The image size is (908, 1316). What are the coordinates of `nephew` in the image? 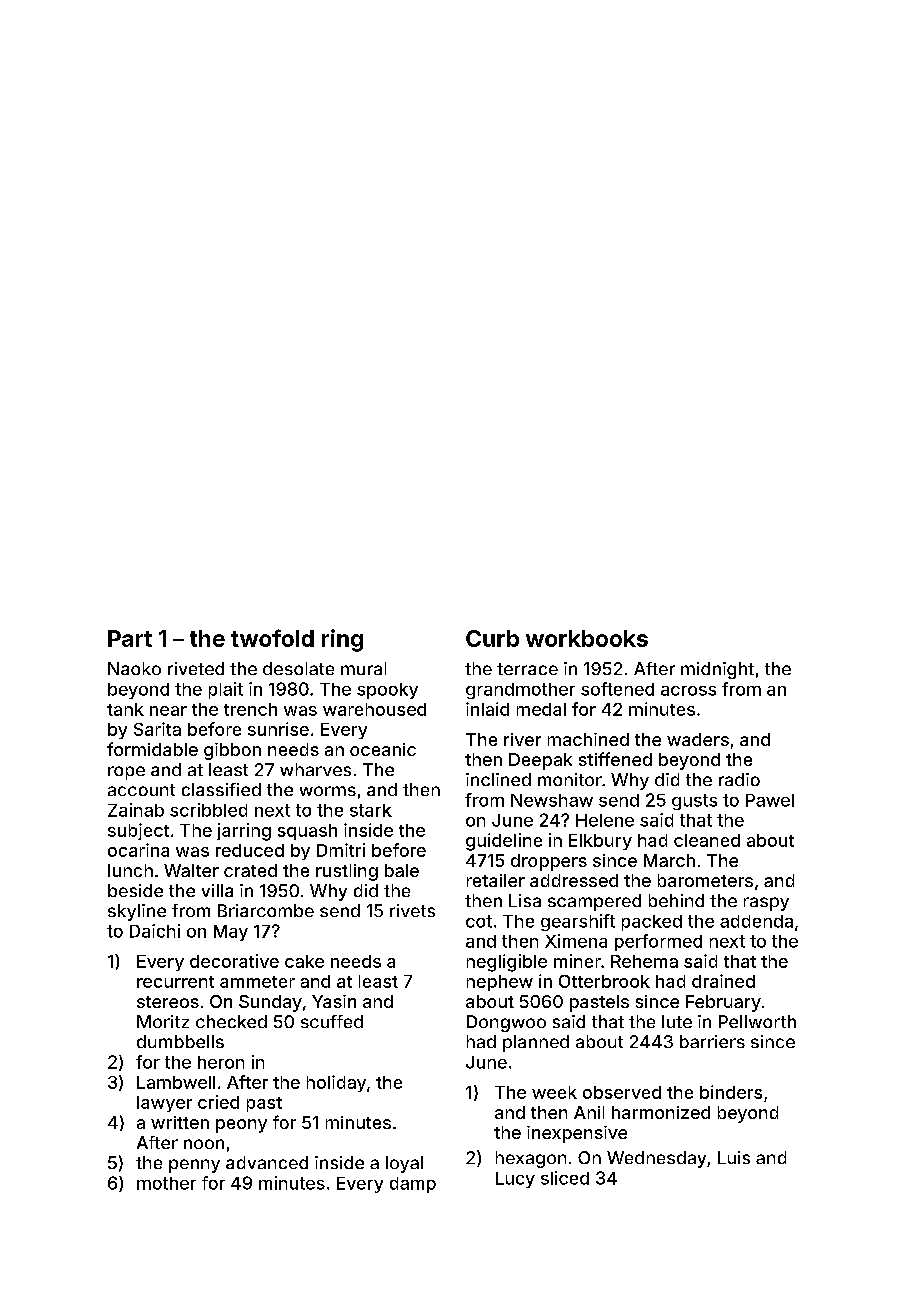 It's located at (500, 983).
